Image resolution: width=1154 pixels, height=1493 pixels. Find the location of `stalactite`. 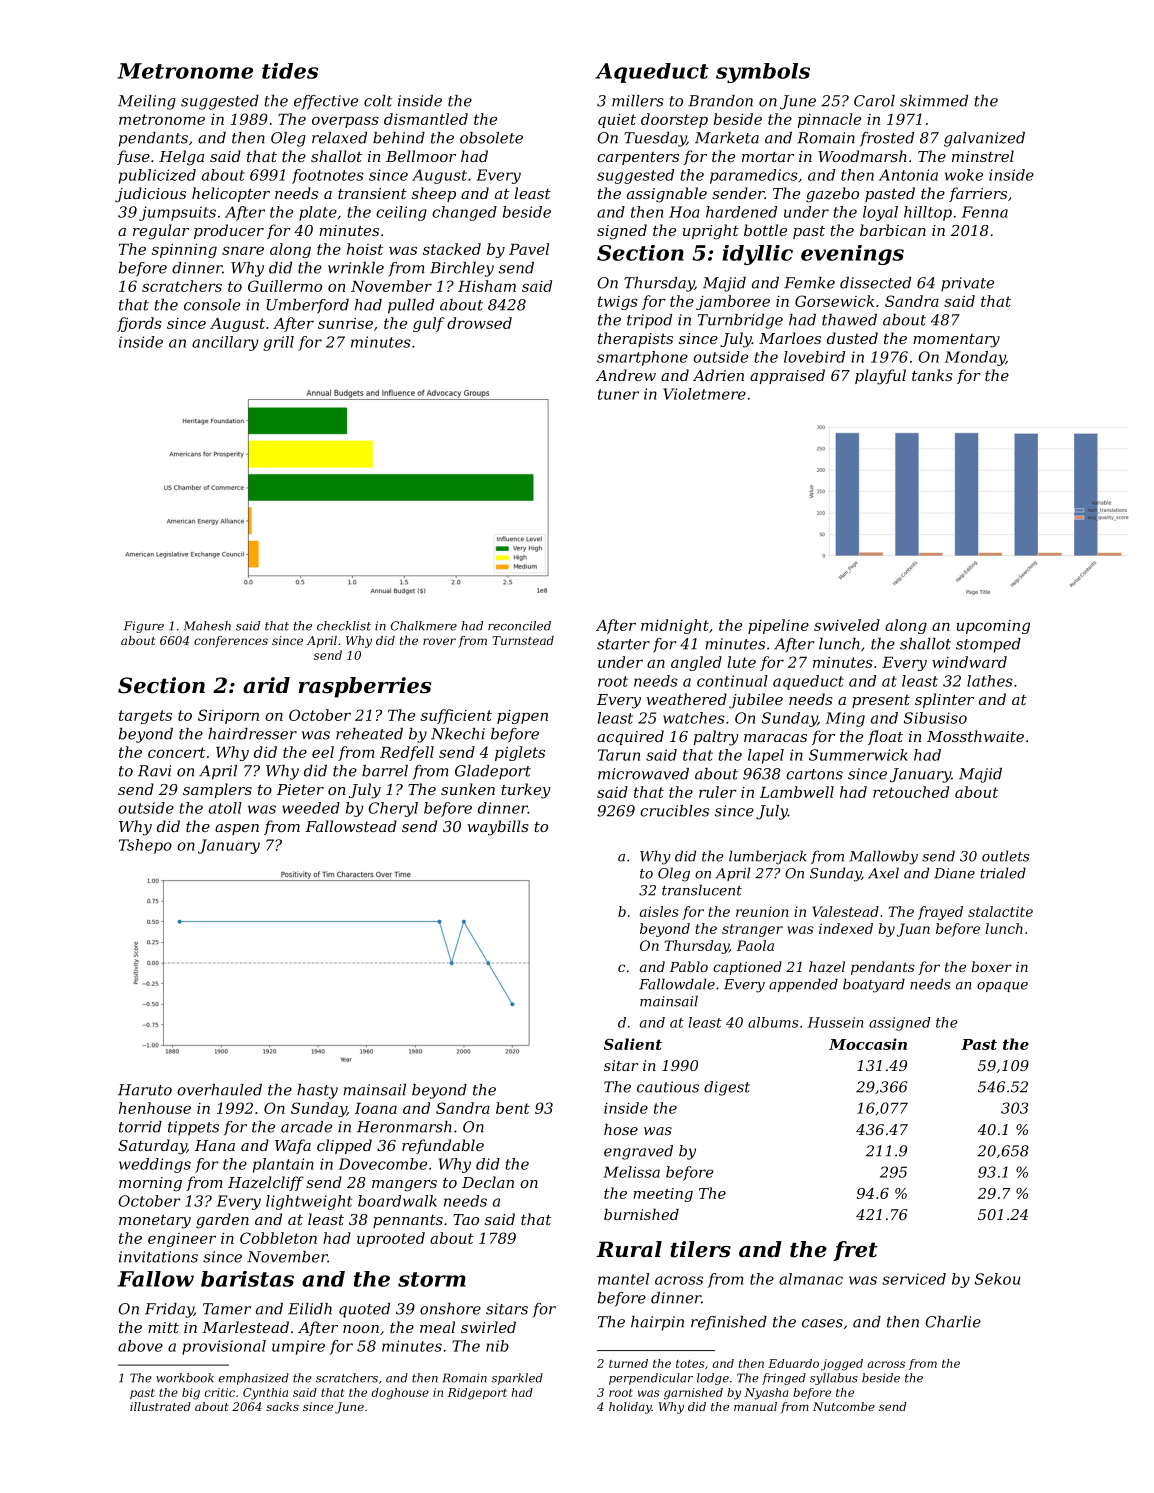

stalactite is located at coordinates (1000, 911).
